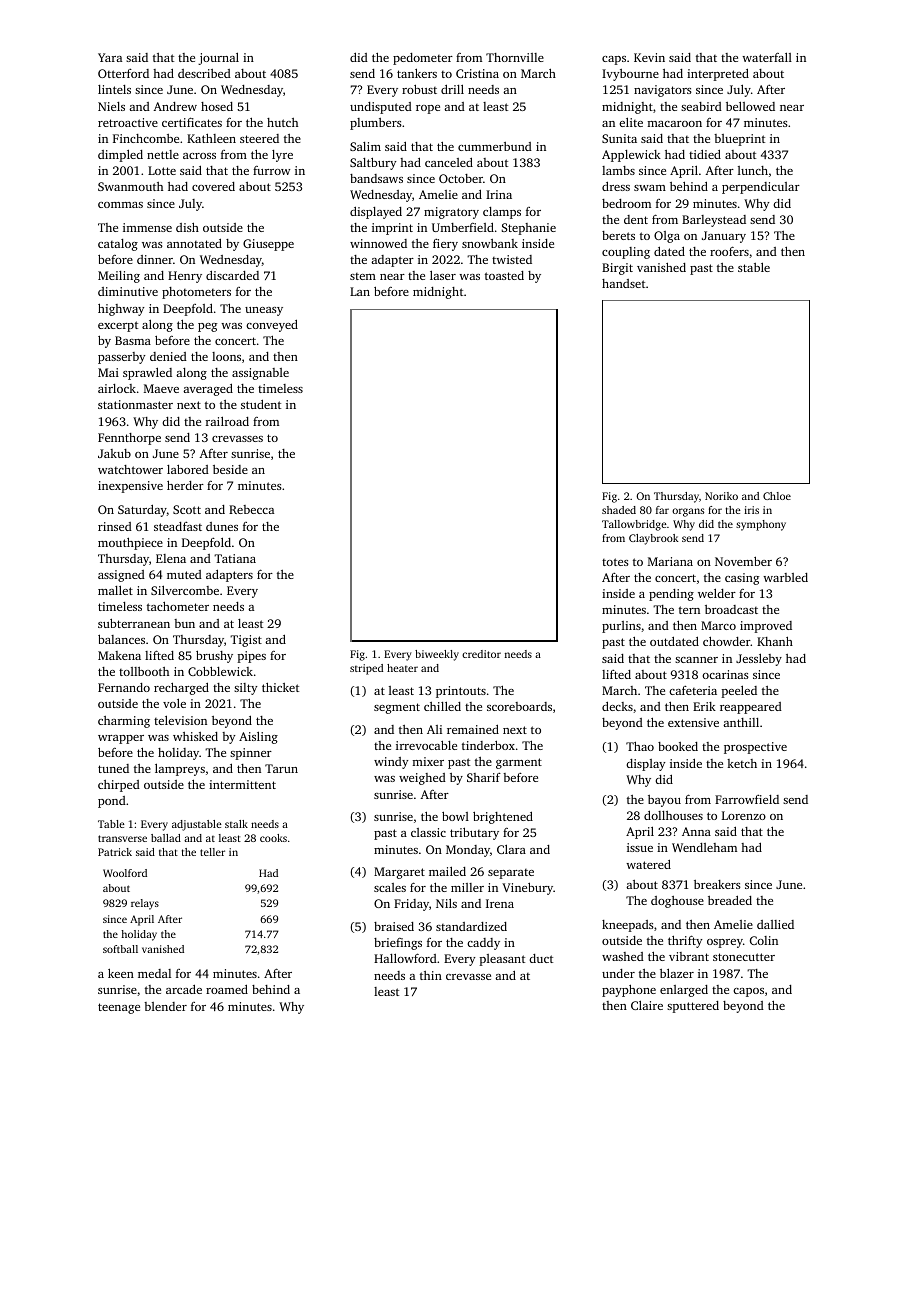 The image size is (908, 1316). What do you see at coordinates (363, 276) in the page?
I see `stem` at bounding box center [363, 276].
